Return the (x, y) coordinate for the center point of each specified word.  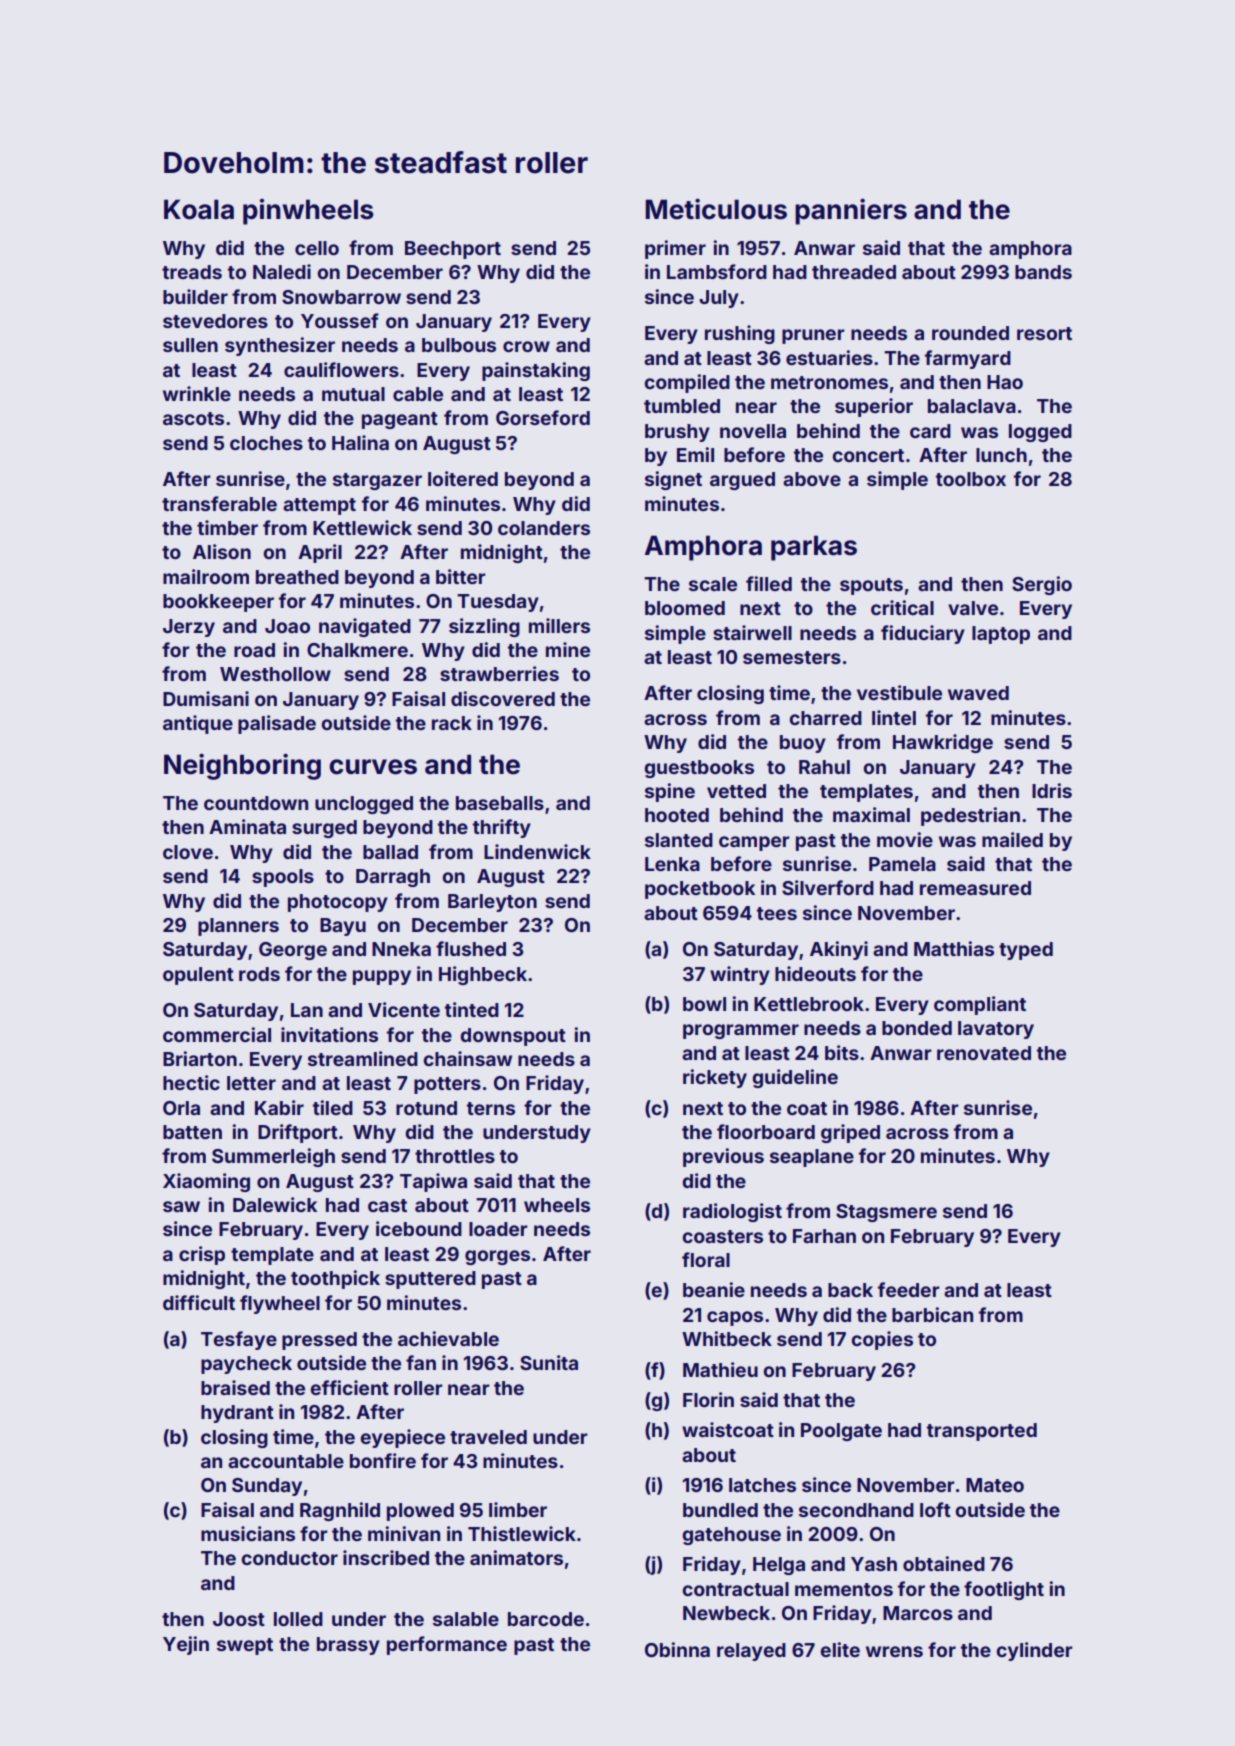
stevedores (215, 321)
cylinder (1035, 1651)
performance (447, 1645)
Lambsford (717, 271)
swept (245, 1646)
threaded (854, 272)
